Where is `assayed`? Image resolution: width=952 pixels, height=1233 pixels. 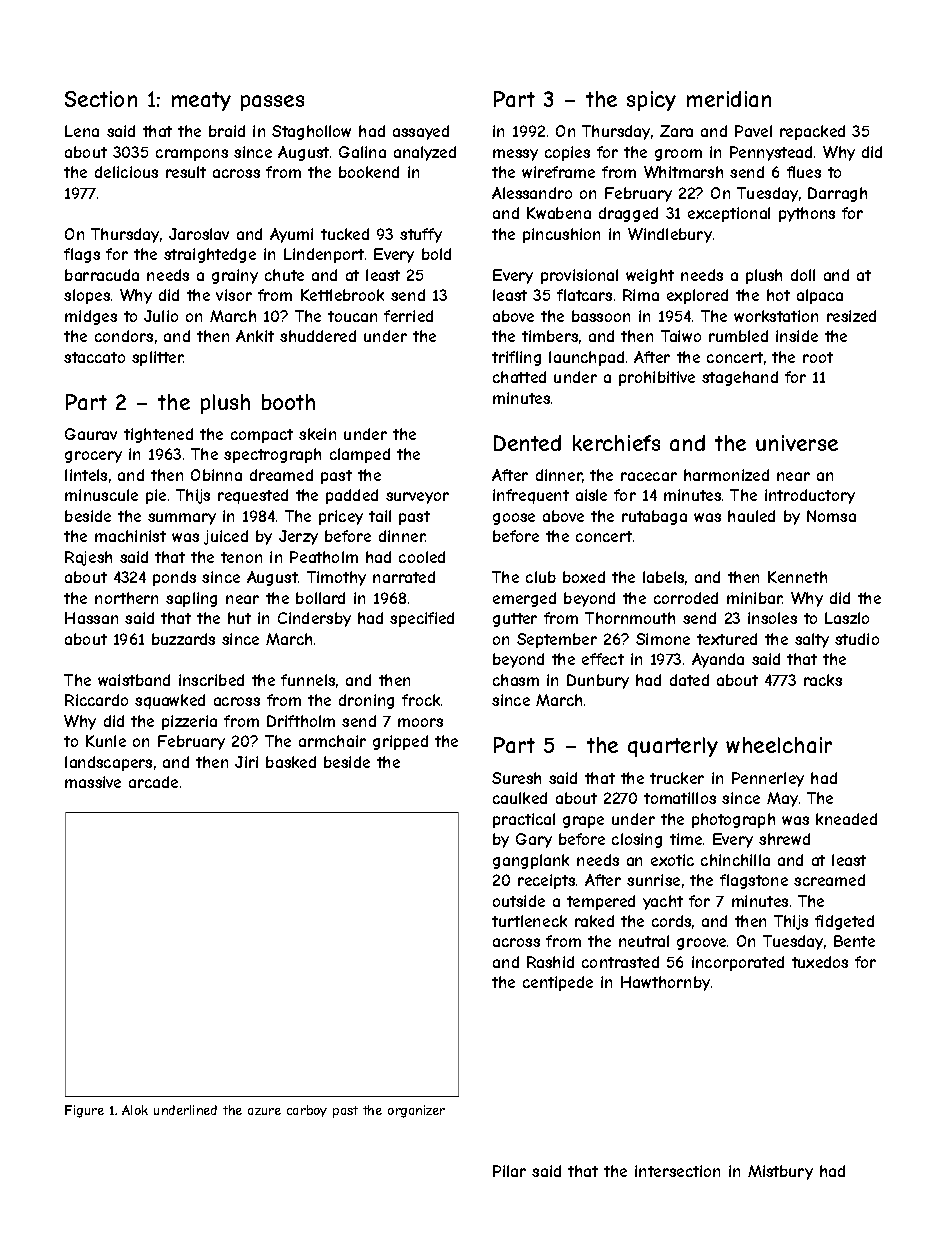
assayed is located at coordinates (421, 132).
